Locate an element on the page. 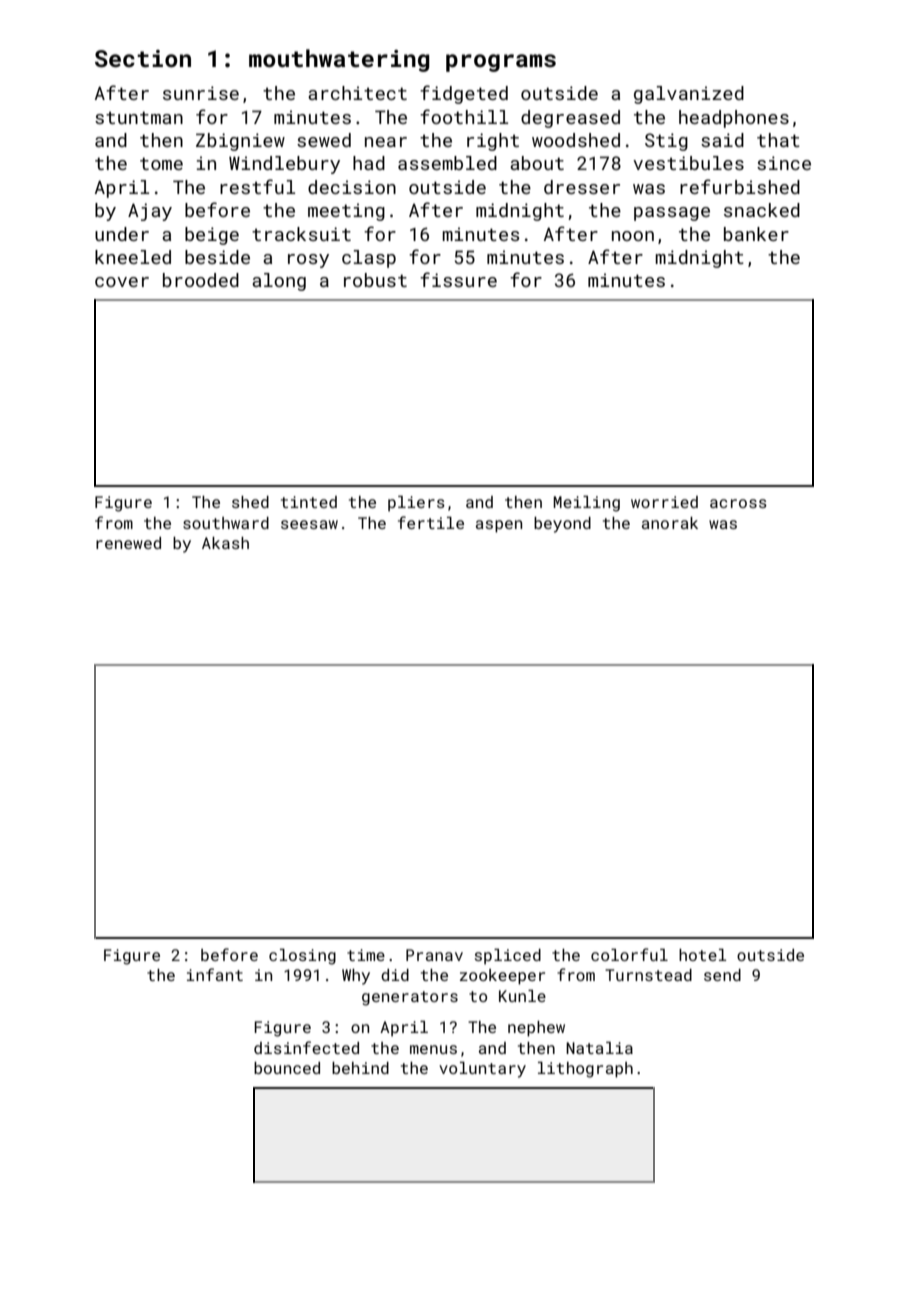  across is located at coordinates (738, 503).
